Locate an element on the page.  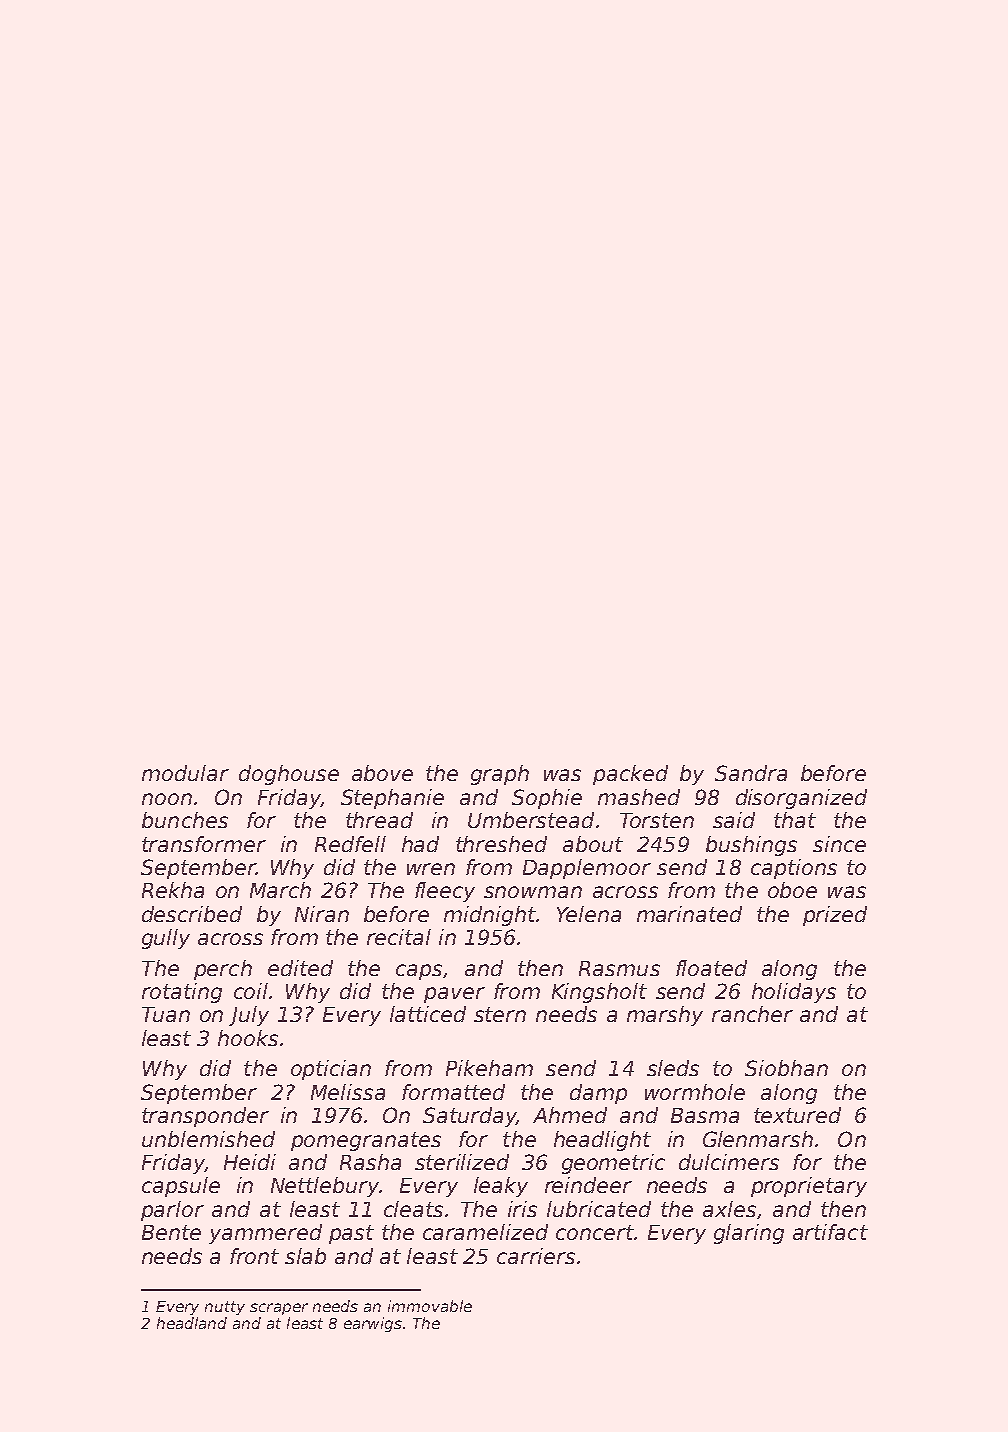
front is located at coordinates (254, 1256).
